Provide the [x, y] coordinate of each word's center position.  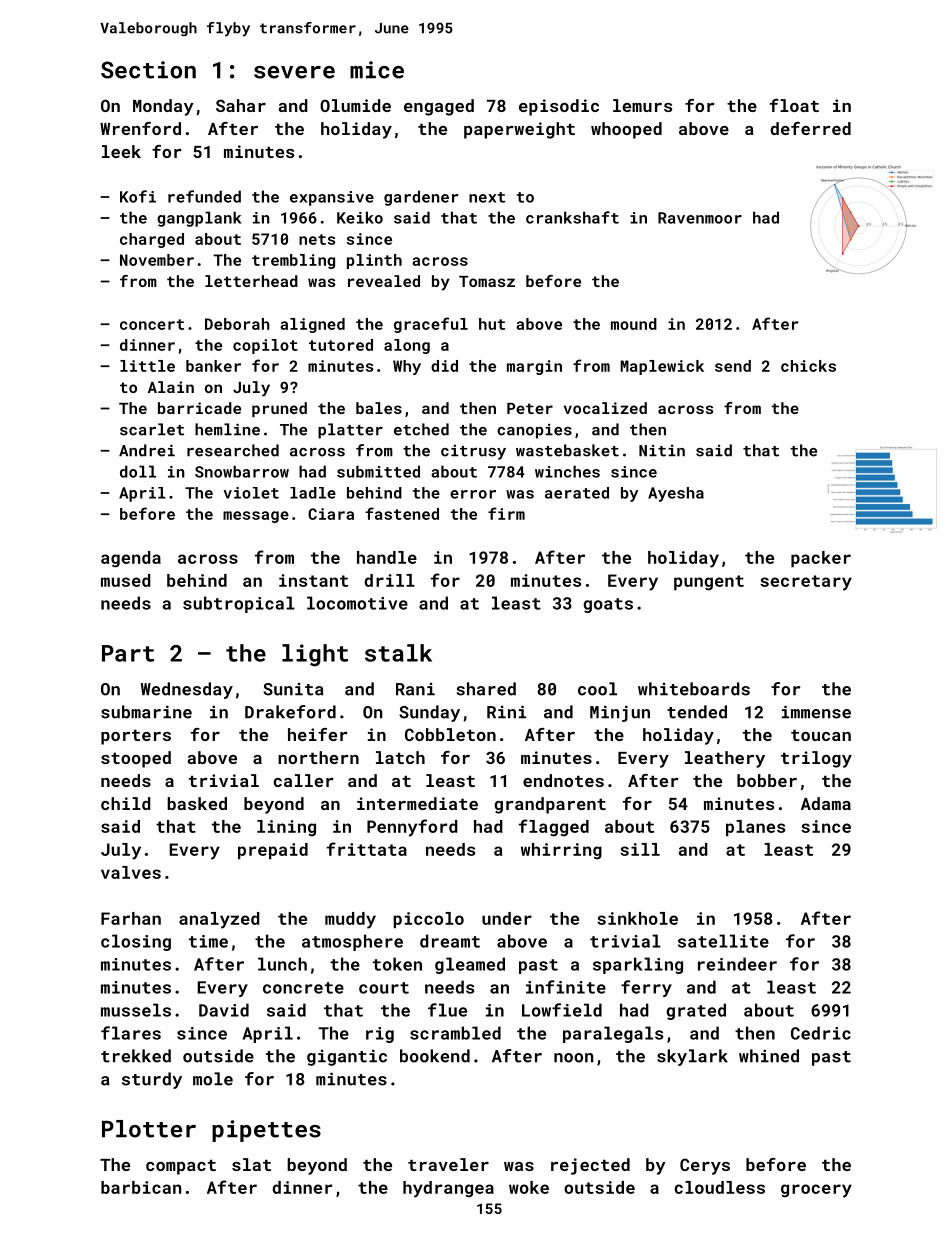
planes [755, 828]
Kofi [138, 196]
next [487, 197]
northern [318, 757]
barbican [141, 1187]
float [794, 105]
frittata [367, 849]
